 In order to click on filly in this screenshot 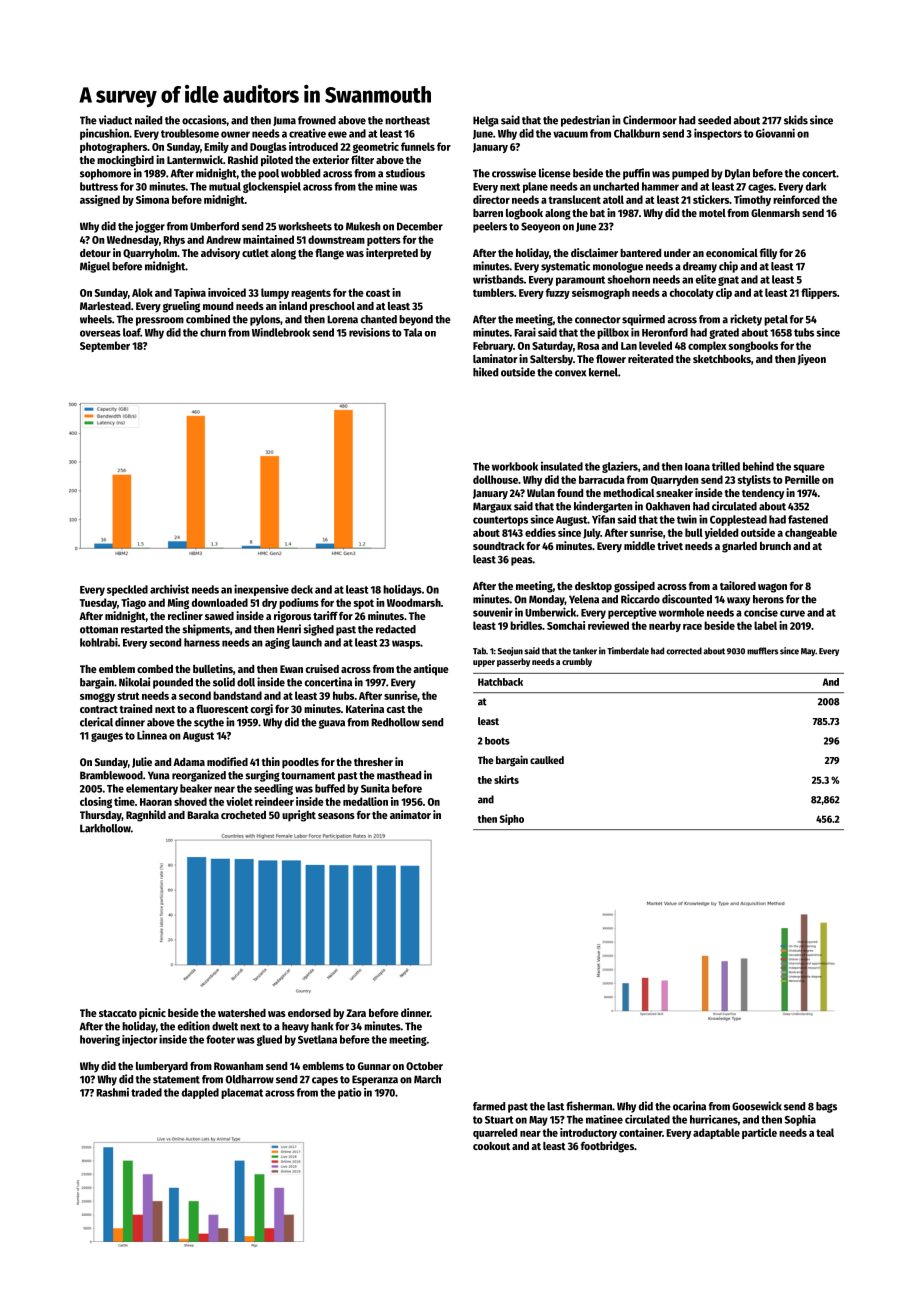, I will do `click(768, 254)`.
